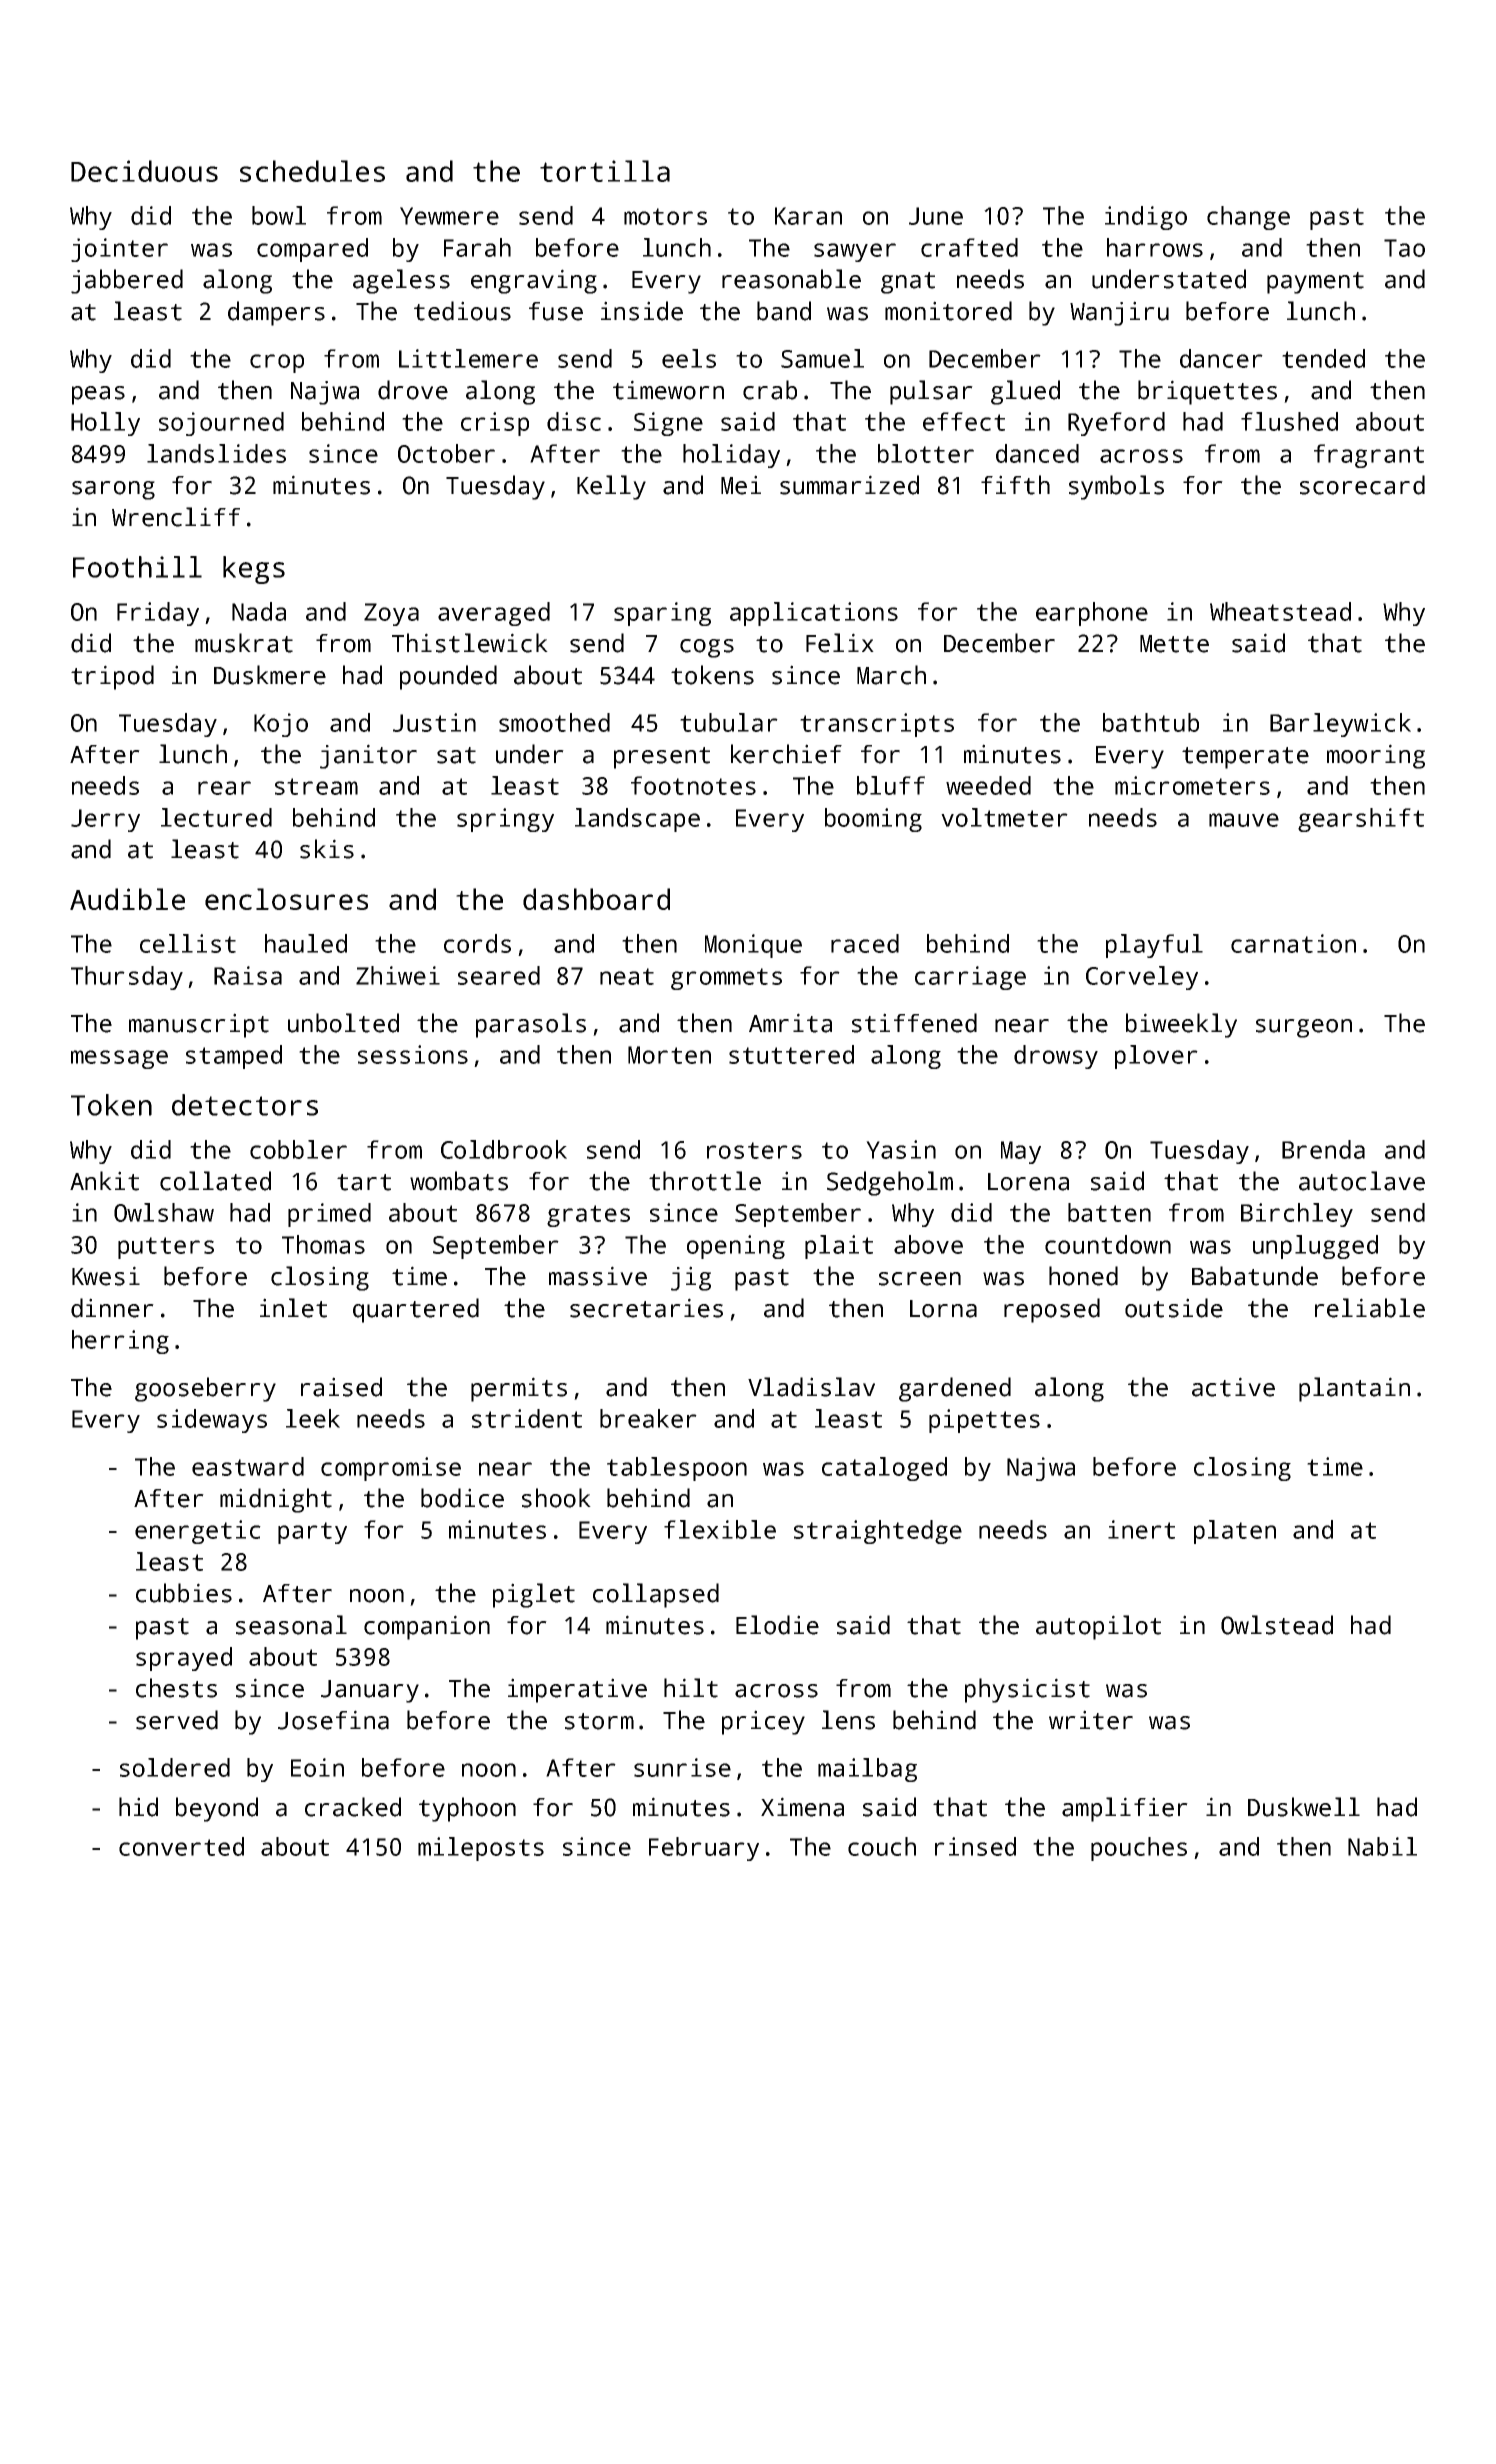  I want to click on dashboard, so click(596, 899).
